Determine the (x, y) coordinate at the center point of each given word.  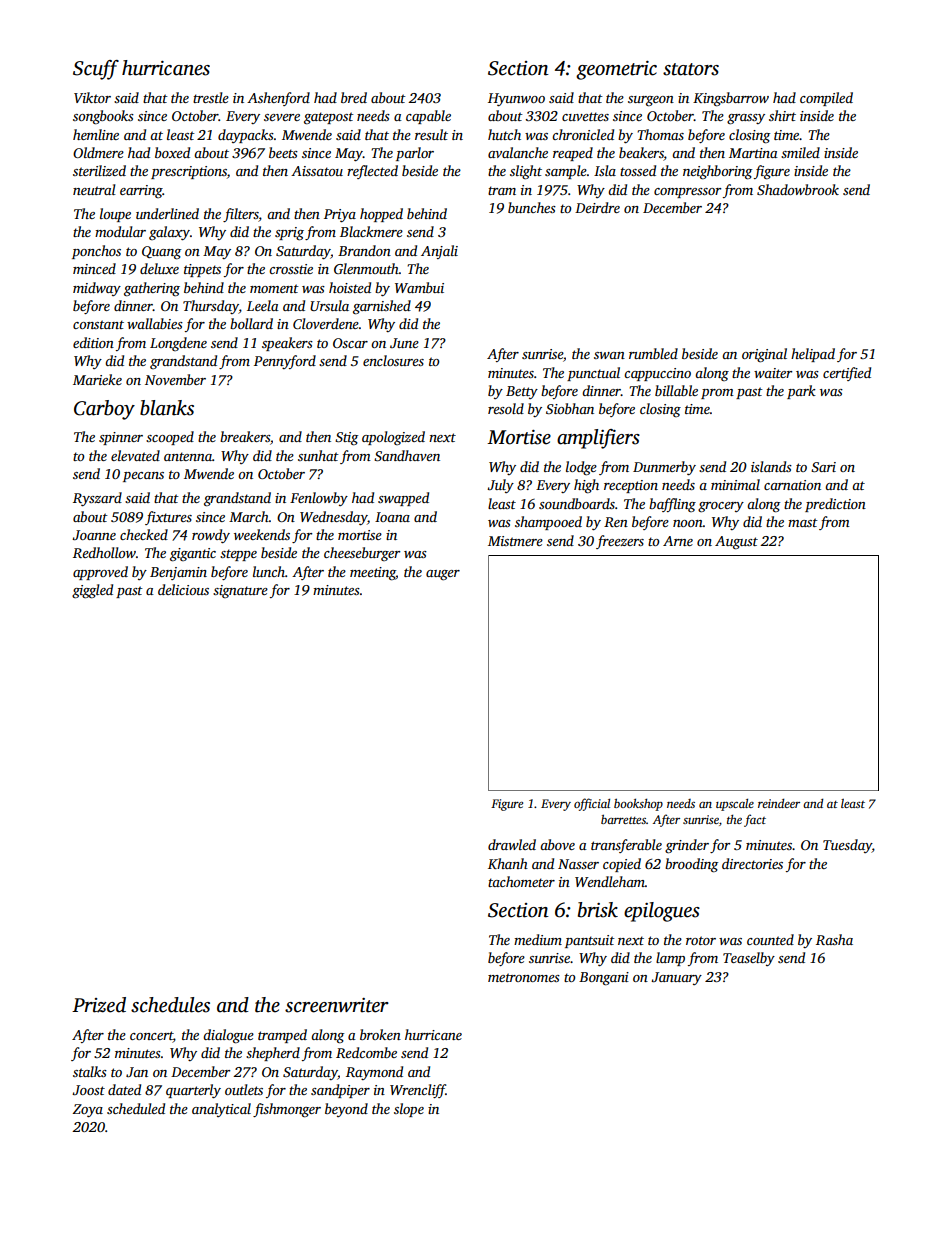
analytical (221, 1110)
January (676, 978)
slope (409, 1110)
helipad (813, 355)
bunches (532, 207)
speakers (287, 344)
